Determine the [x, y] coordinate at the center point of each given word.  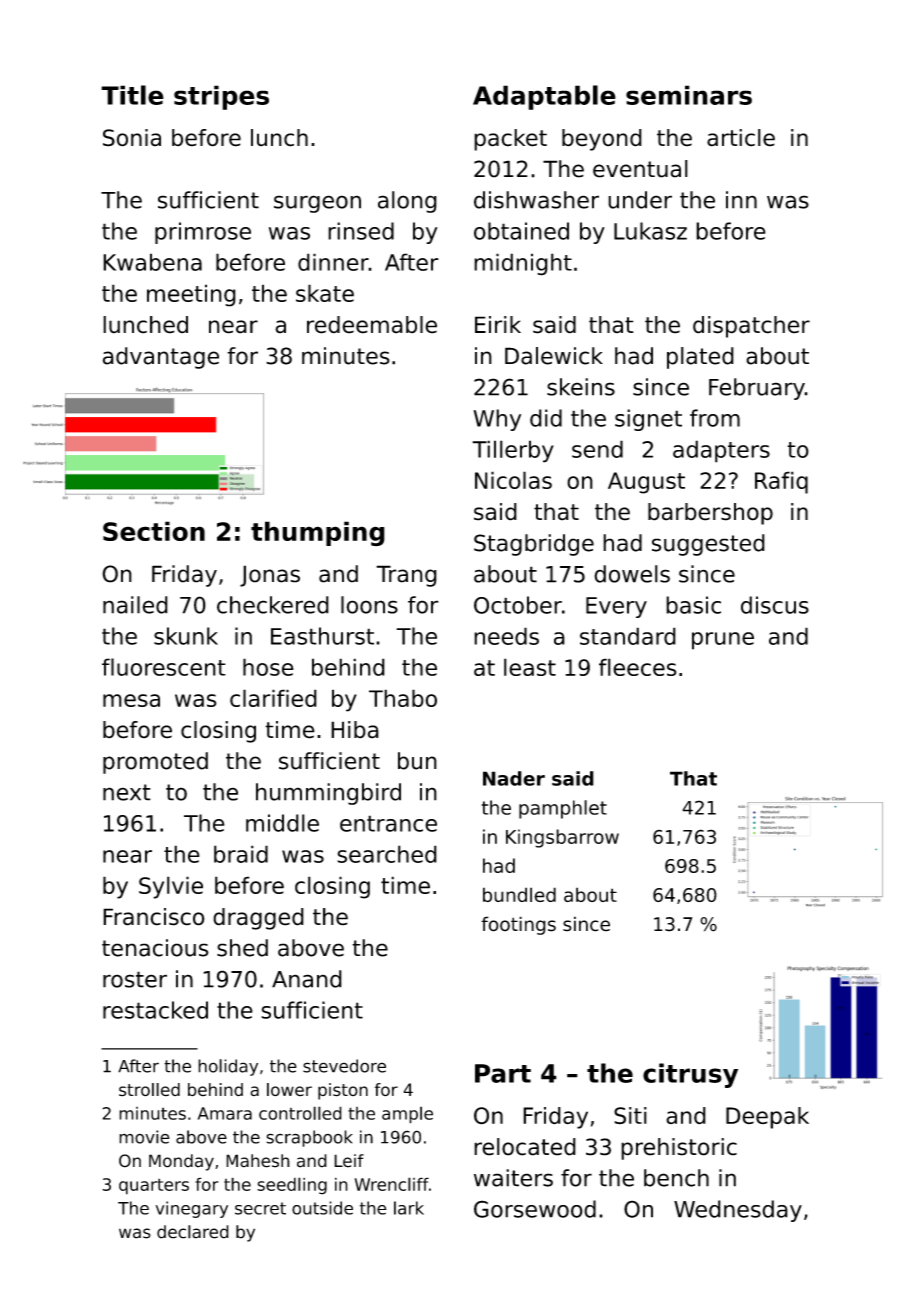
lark [409, 1208]
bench [676, 1178]
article [741, 138]
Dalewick [554, 356]
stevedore [344, 1066]
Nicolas [513, 480]
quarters [154, 1186]
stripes [221, 97]
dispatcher [751, 327]
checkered [273, 605]
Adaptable [544, 97]
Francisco [154, 917]
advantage [161, 358]
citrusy [690, 1075]
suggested [708, 545]
